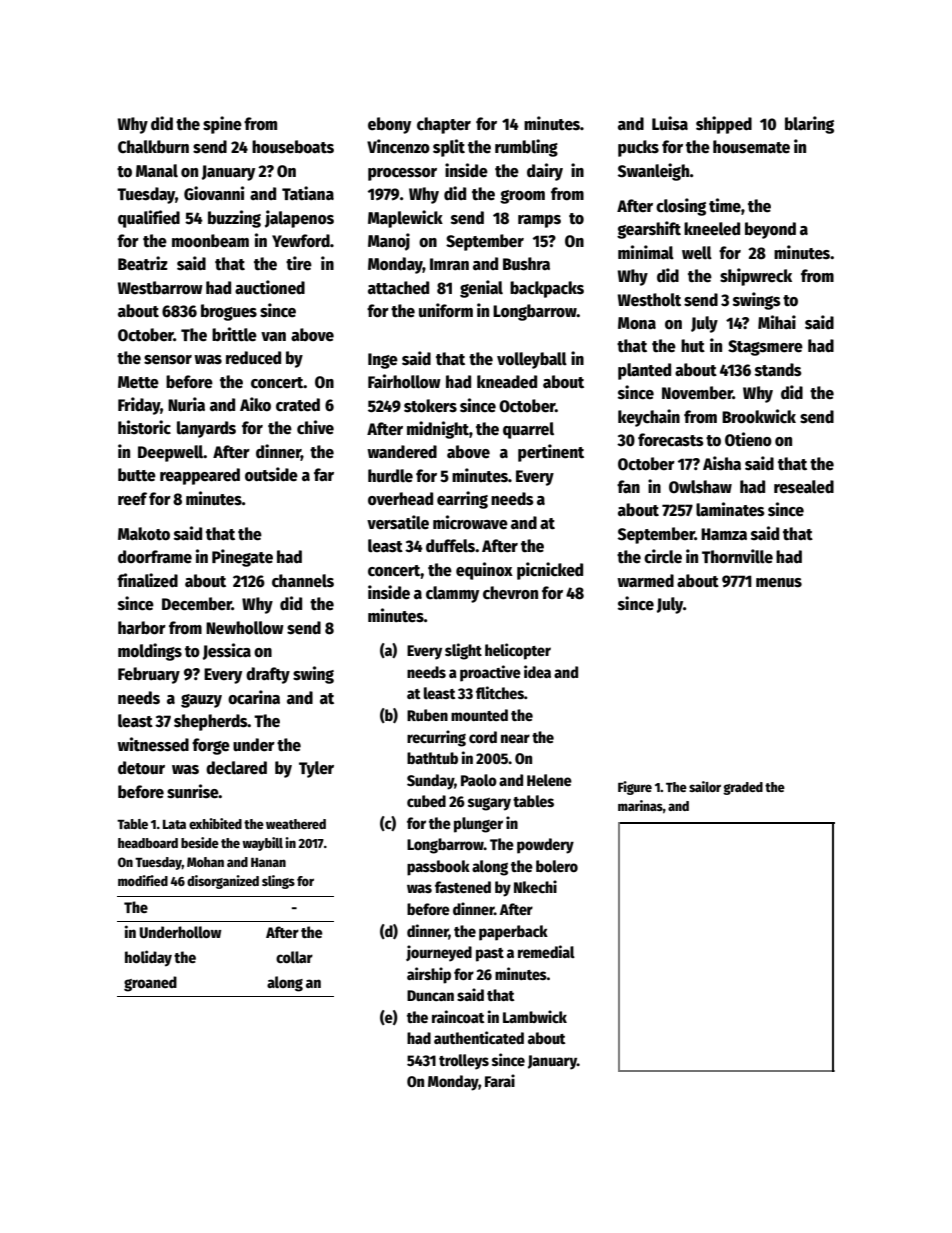 This image has height=1233, width=952. I want to click on auctioned, so click(270, 287).
